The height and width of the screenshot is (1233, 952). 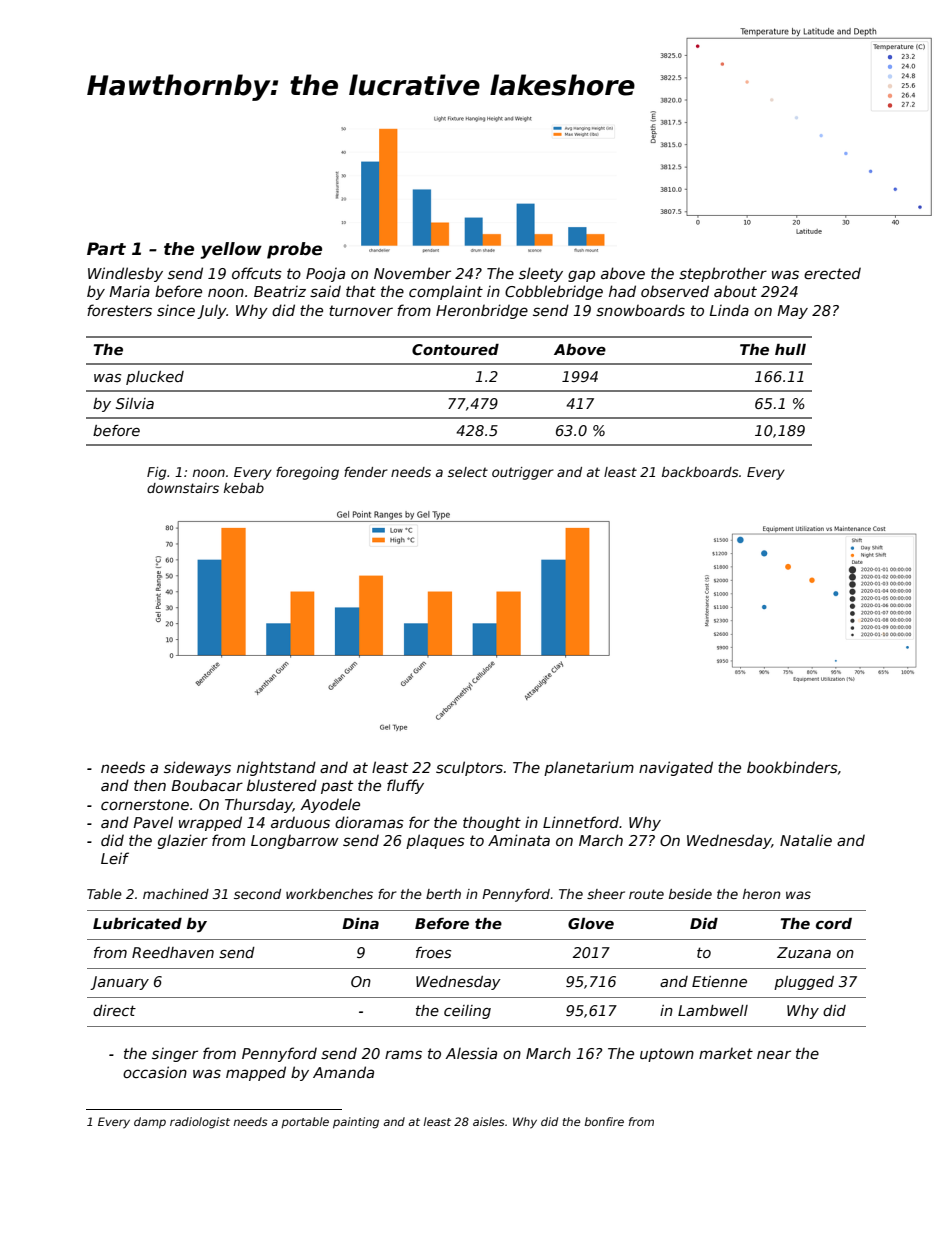 What do you see at coordinates (832, 273) in the screenshot?
I see `erected` at bounding box center [832, 273].
